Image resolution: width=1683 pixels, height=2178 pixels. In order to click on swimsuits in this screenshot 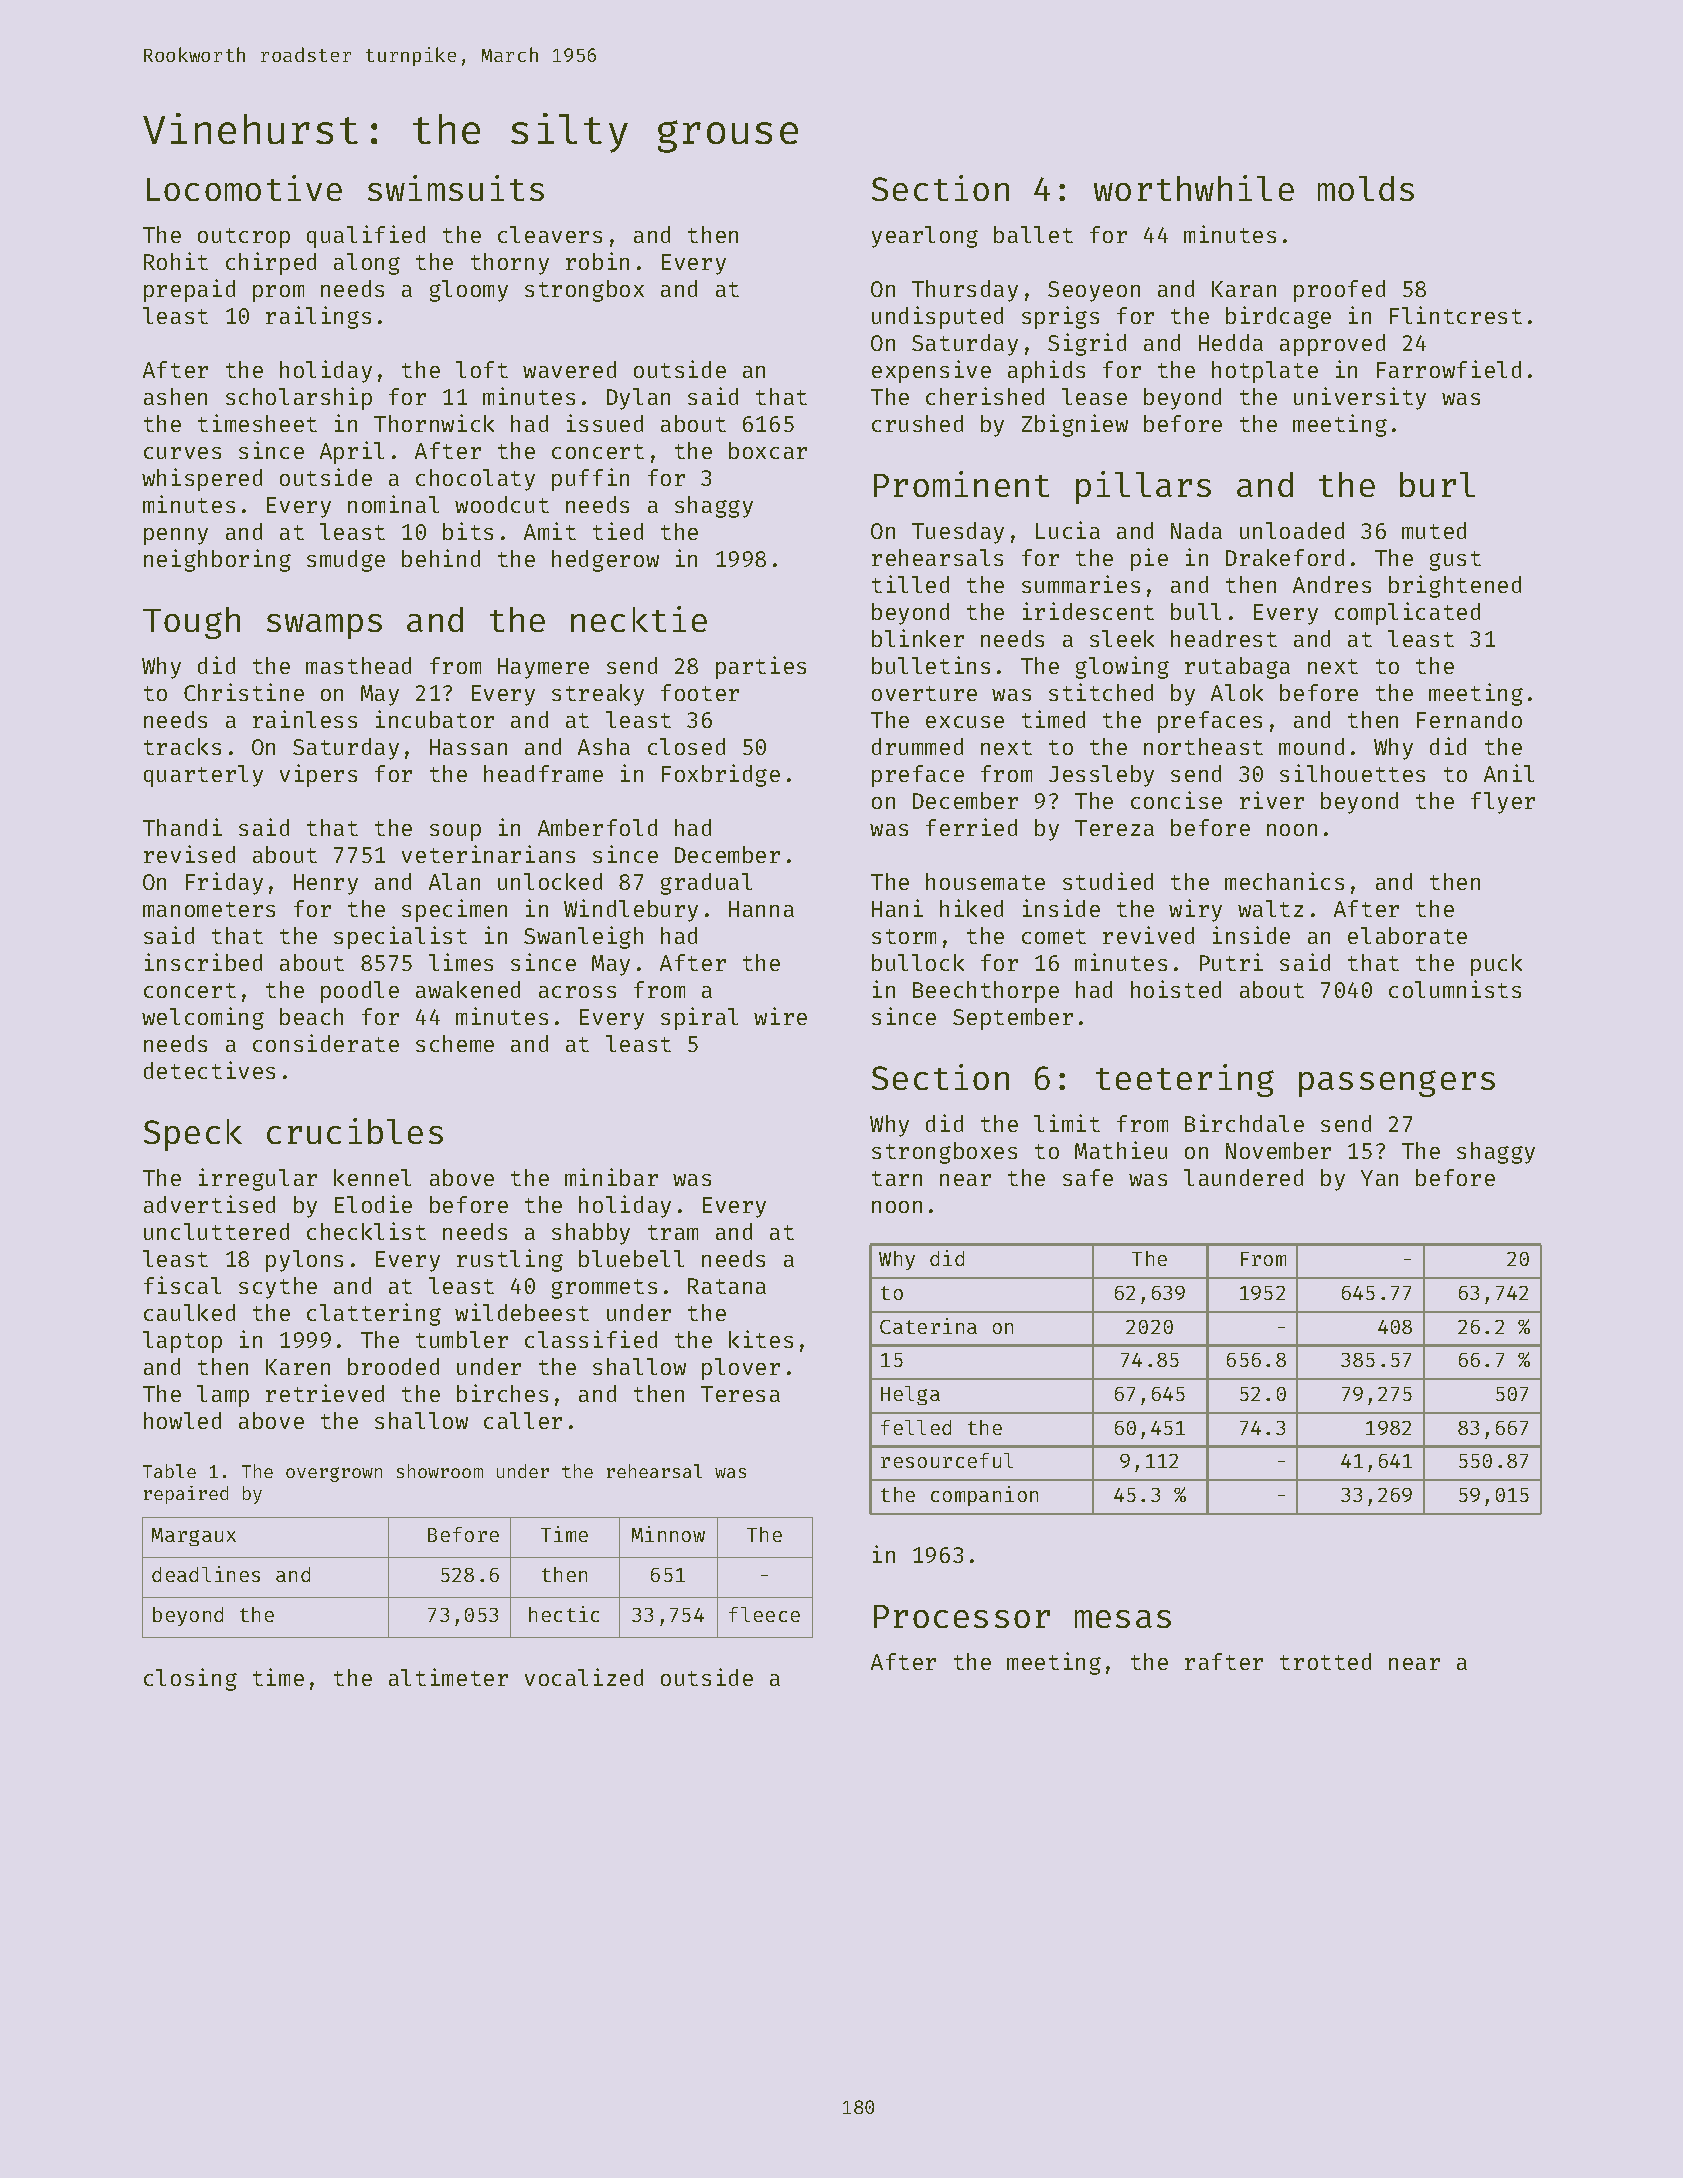, I will do `click(456, 188)`.
